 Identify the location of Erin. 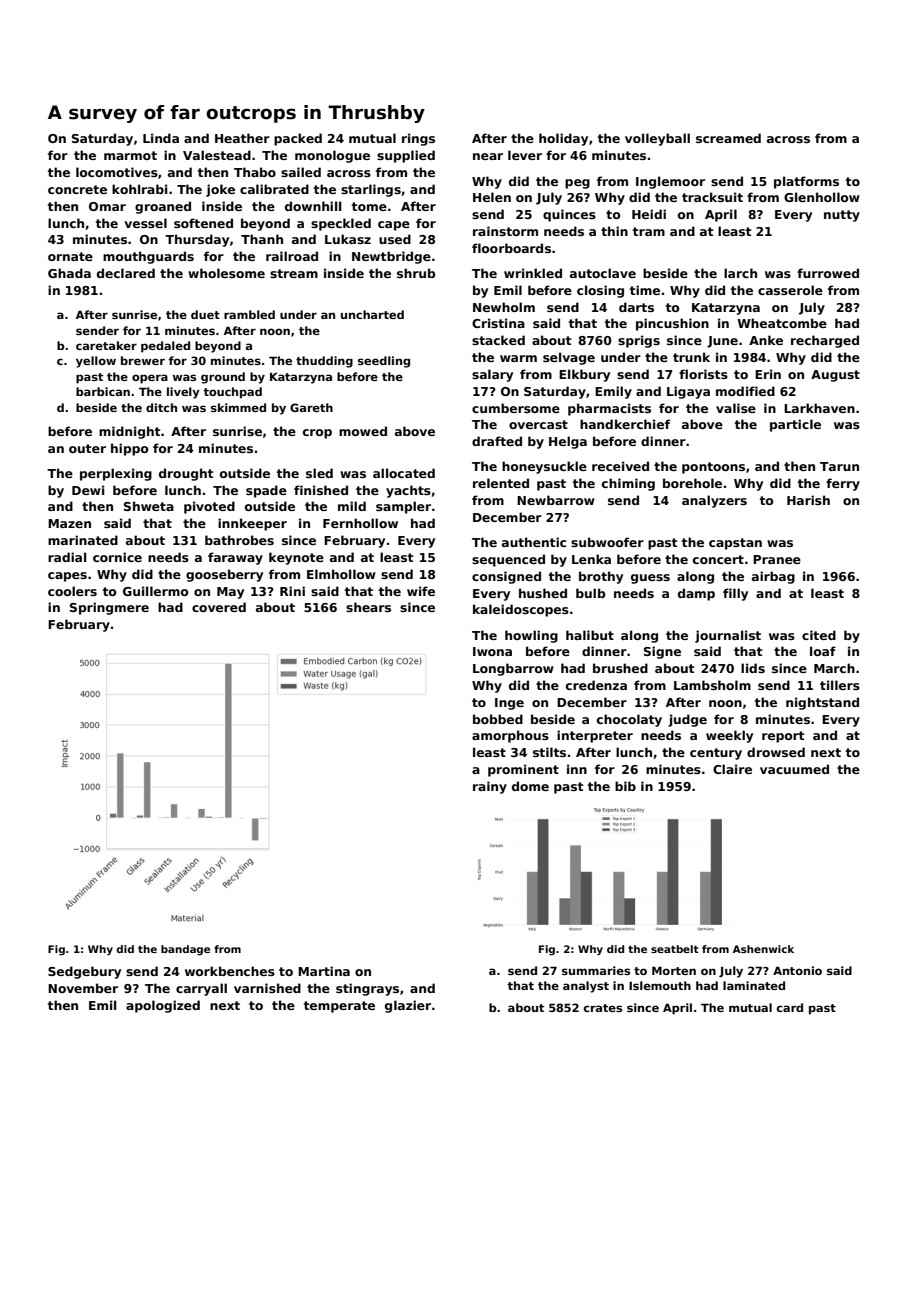
(768, 374).
